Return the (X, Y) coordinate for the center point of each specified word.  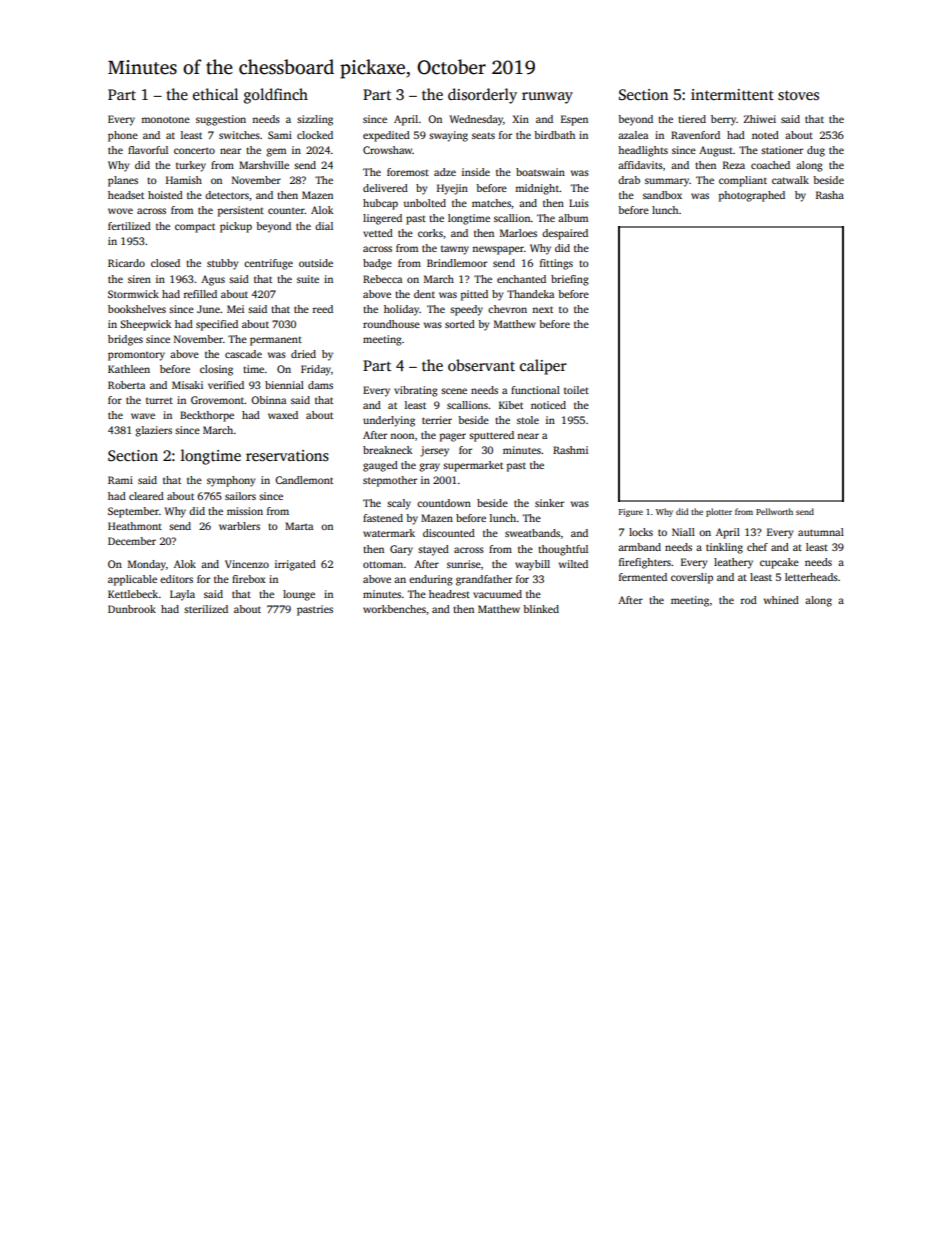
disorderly (482, 96)
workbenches (394, 609)
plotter (719, 512)
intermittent (732, 94)
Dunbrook (132, 609)
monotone (165, 120)
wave (143, 416)
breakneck (387, 450)
